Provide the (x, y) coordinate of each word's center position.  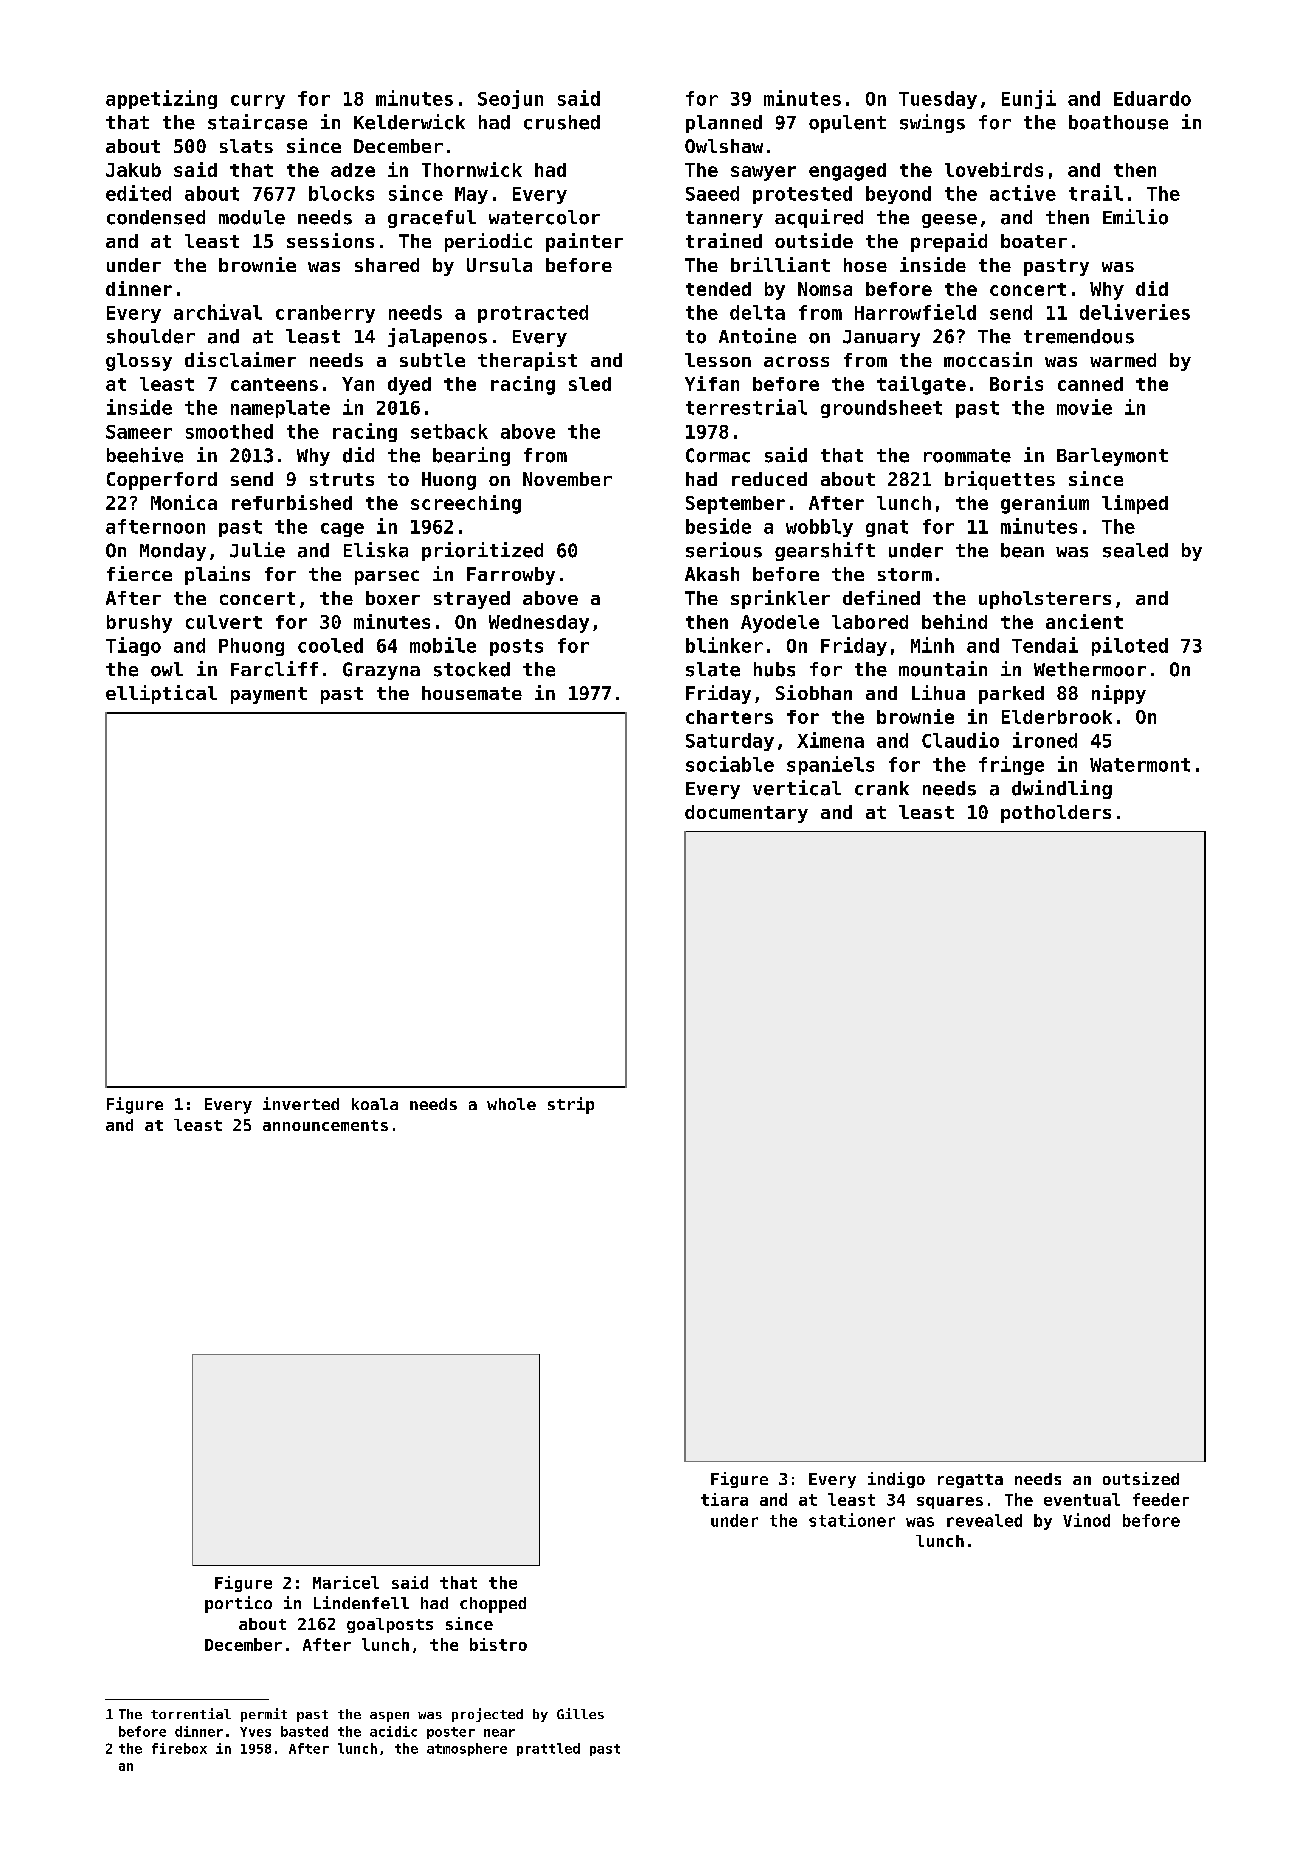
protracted (533, 314)
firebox (179, 1748)
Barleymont (1112, 457)
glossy (139, 362)
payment (269, 695)
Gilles (580, 1713)
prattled (548, 1749)
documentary (746, 814)
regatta (970, 1481)
